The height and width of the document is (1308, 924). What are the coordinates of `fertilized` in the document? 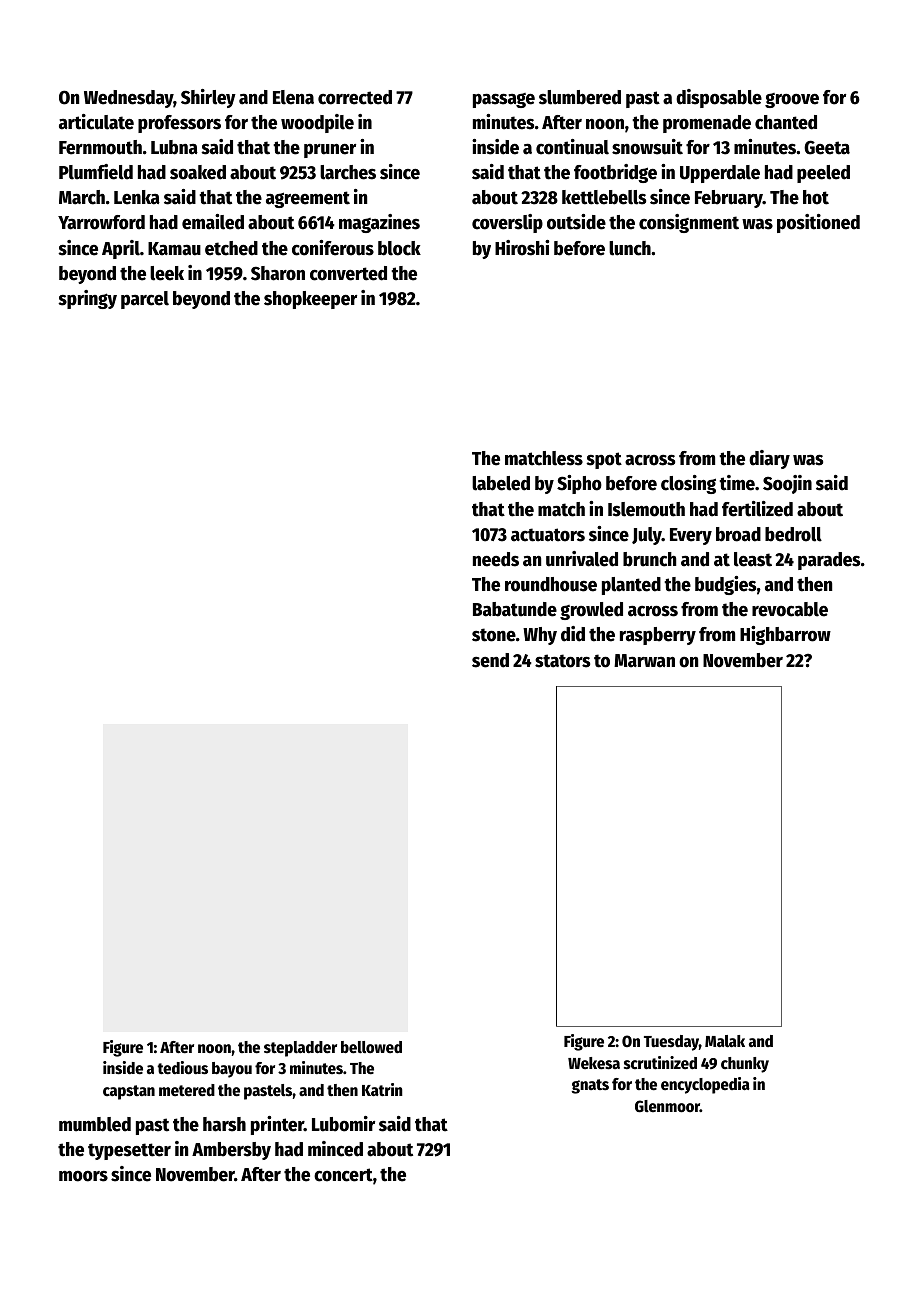 It's located at (757, 509).
